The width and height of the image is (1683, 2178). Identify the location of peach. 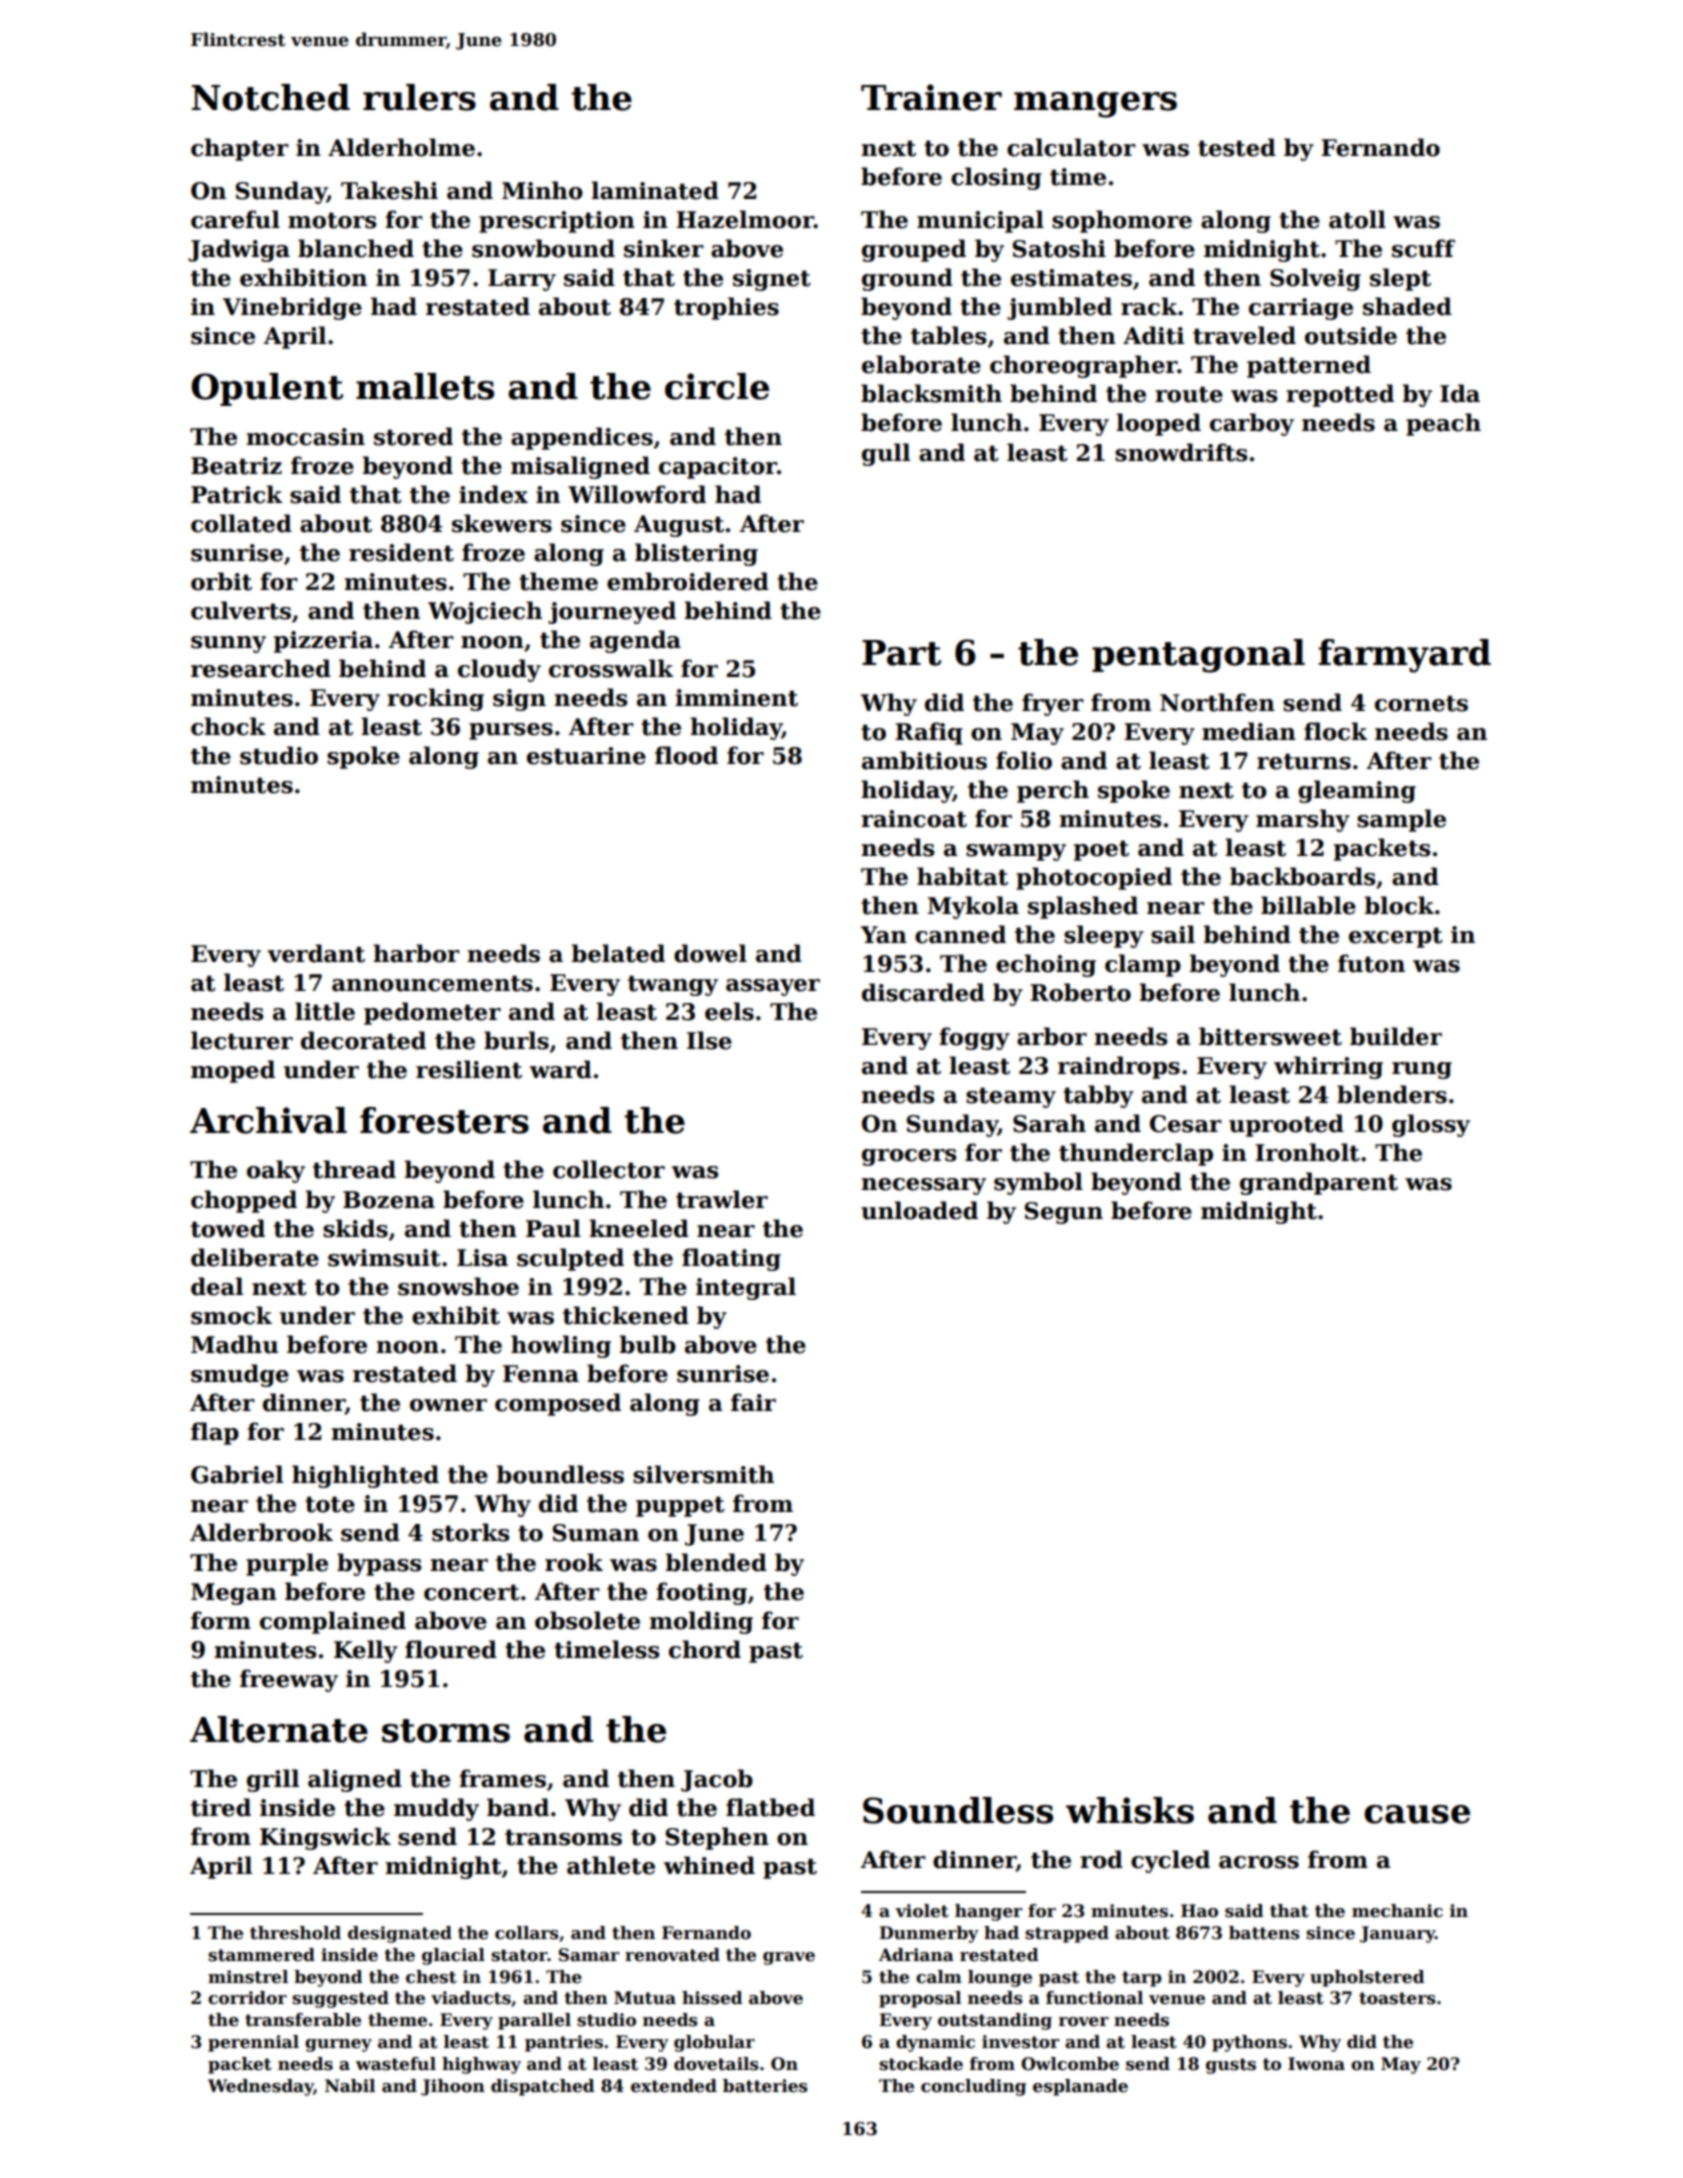
(1443, 424).
